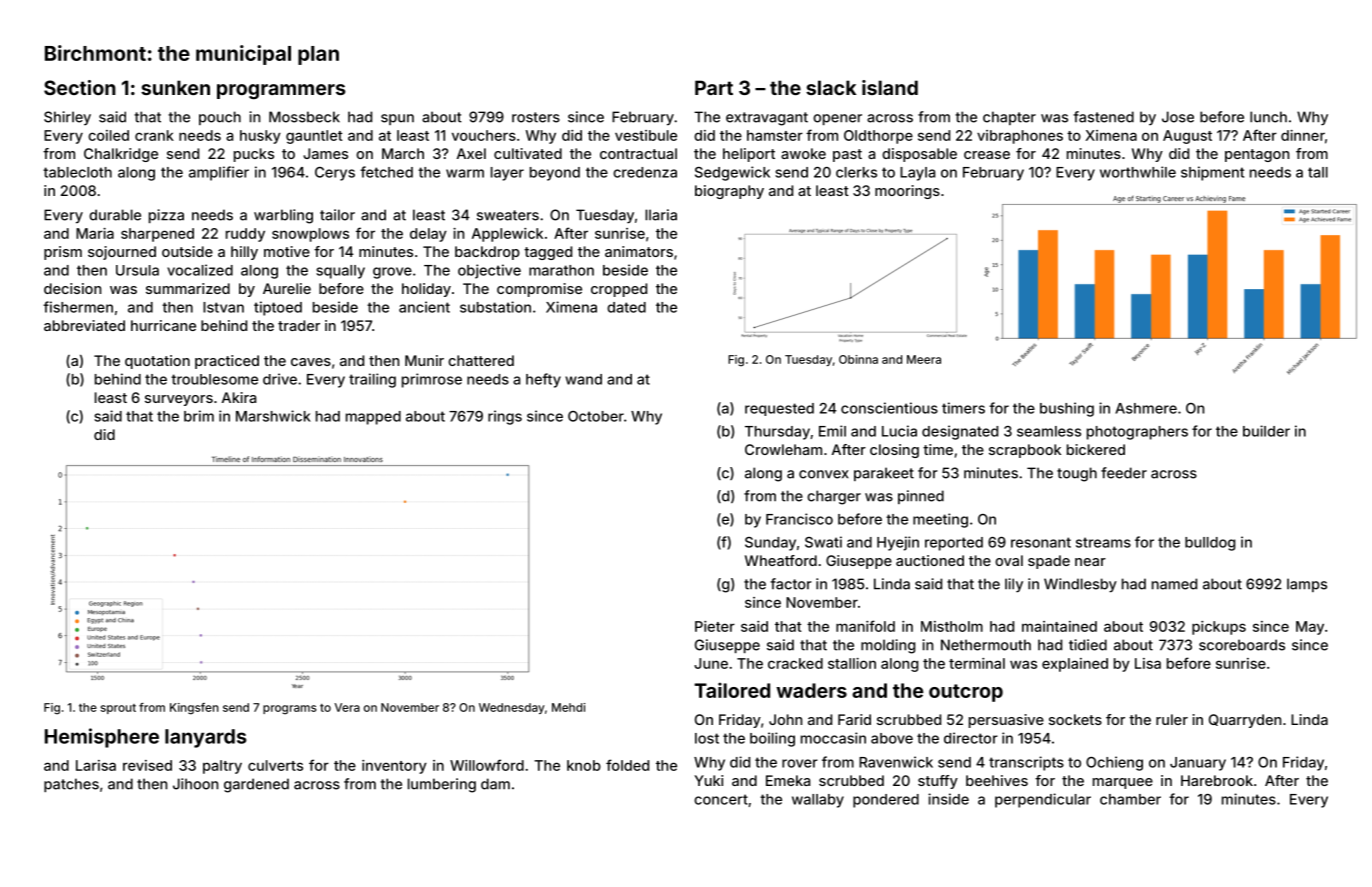  I want to click on surveyors, so click(179, 400).
